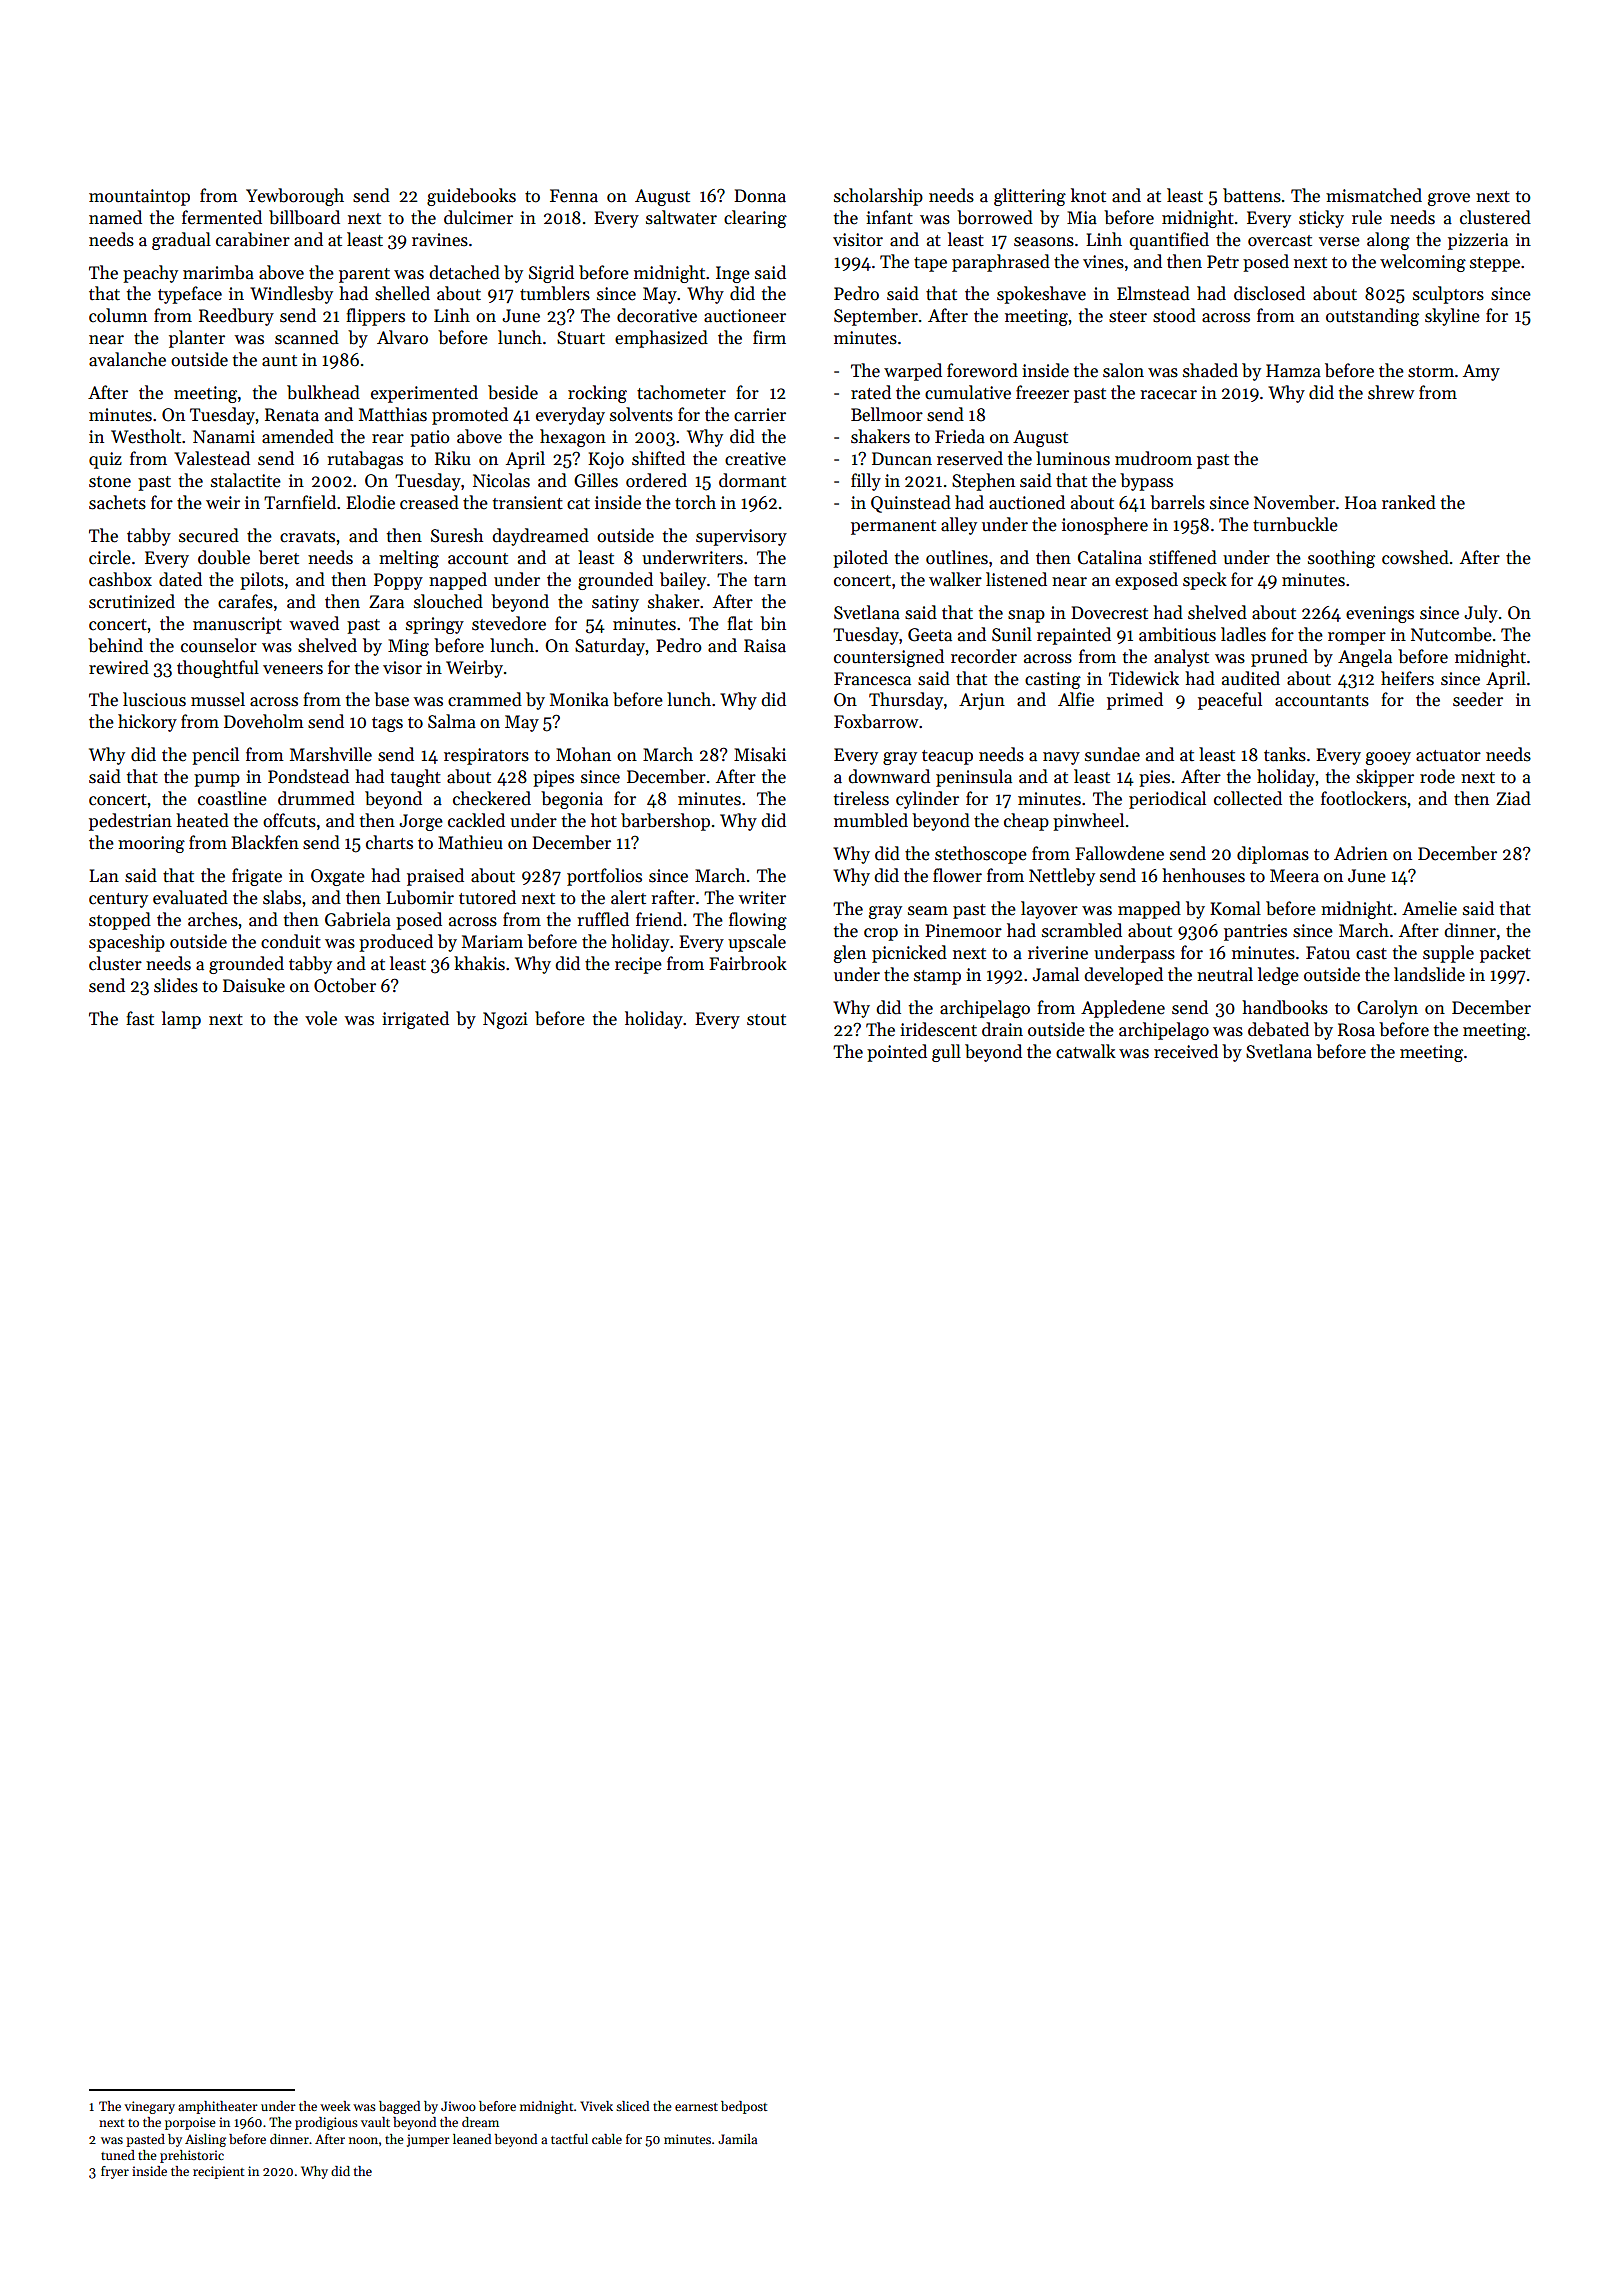 The height and width of the document is (2292, 1620). I want to click on stood, so click(1174, 315).
